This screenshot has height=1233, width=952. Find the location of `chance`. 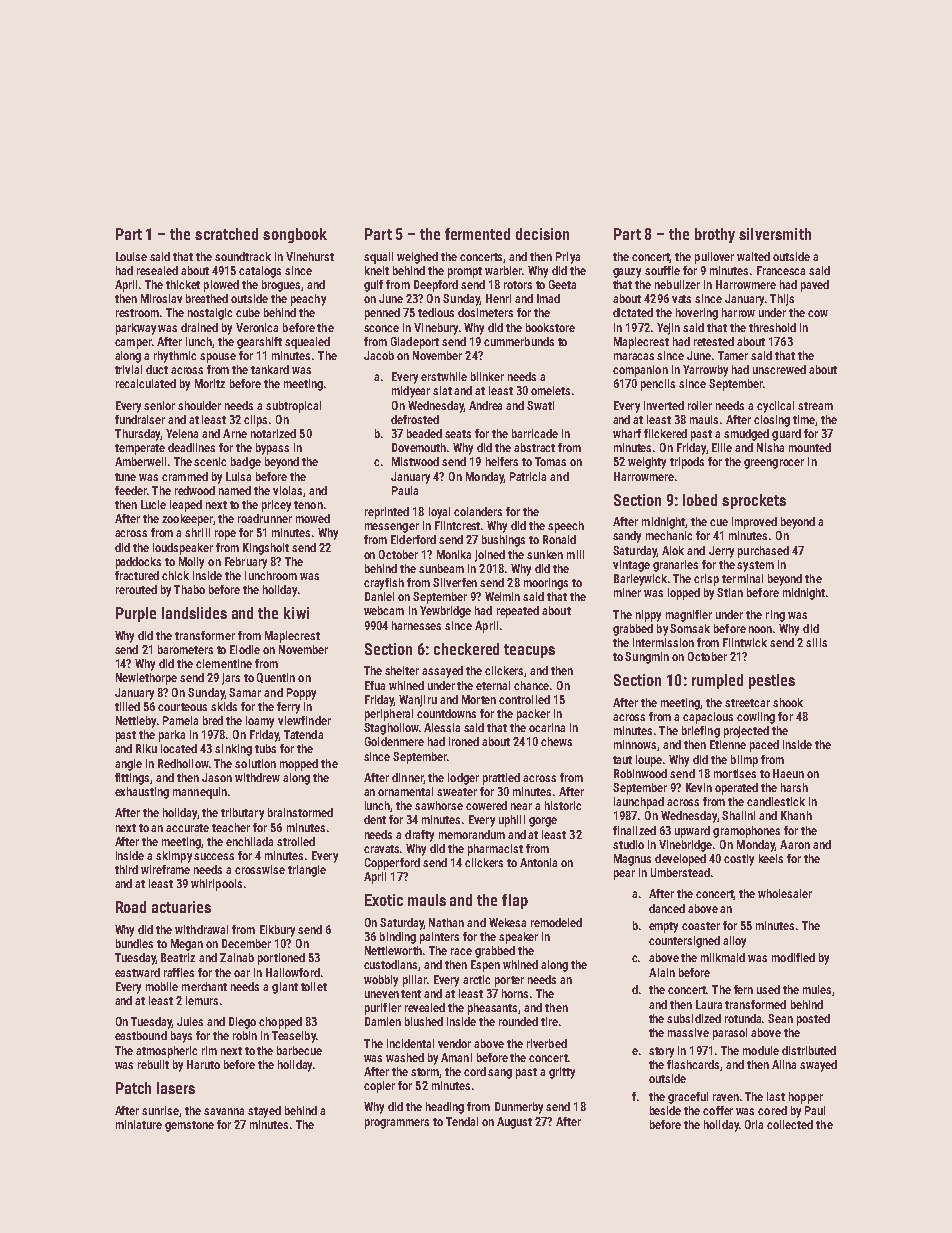

chance is located at coordinates (532, 685).
